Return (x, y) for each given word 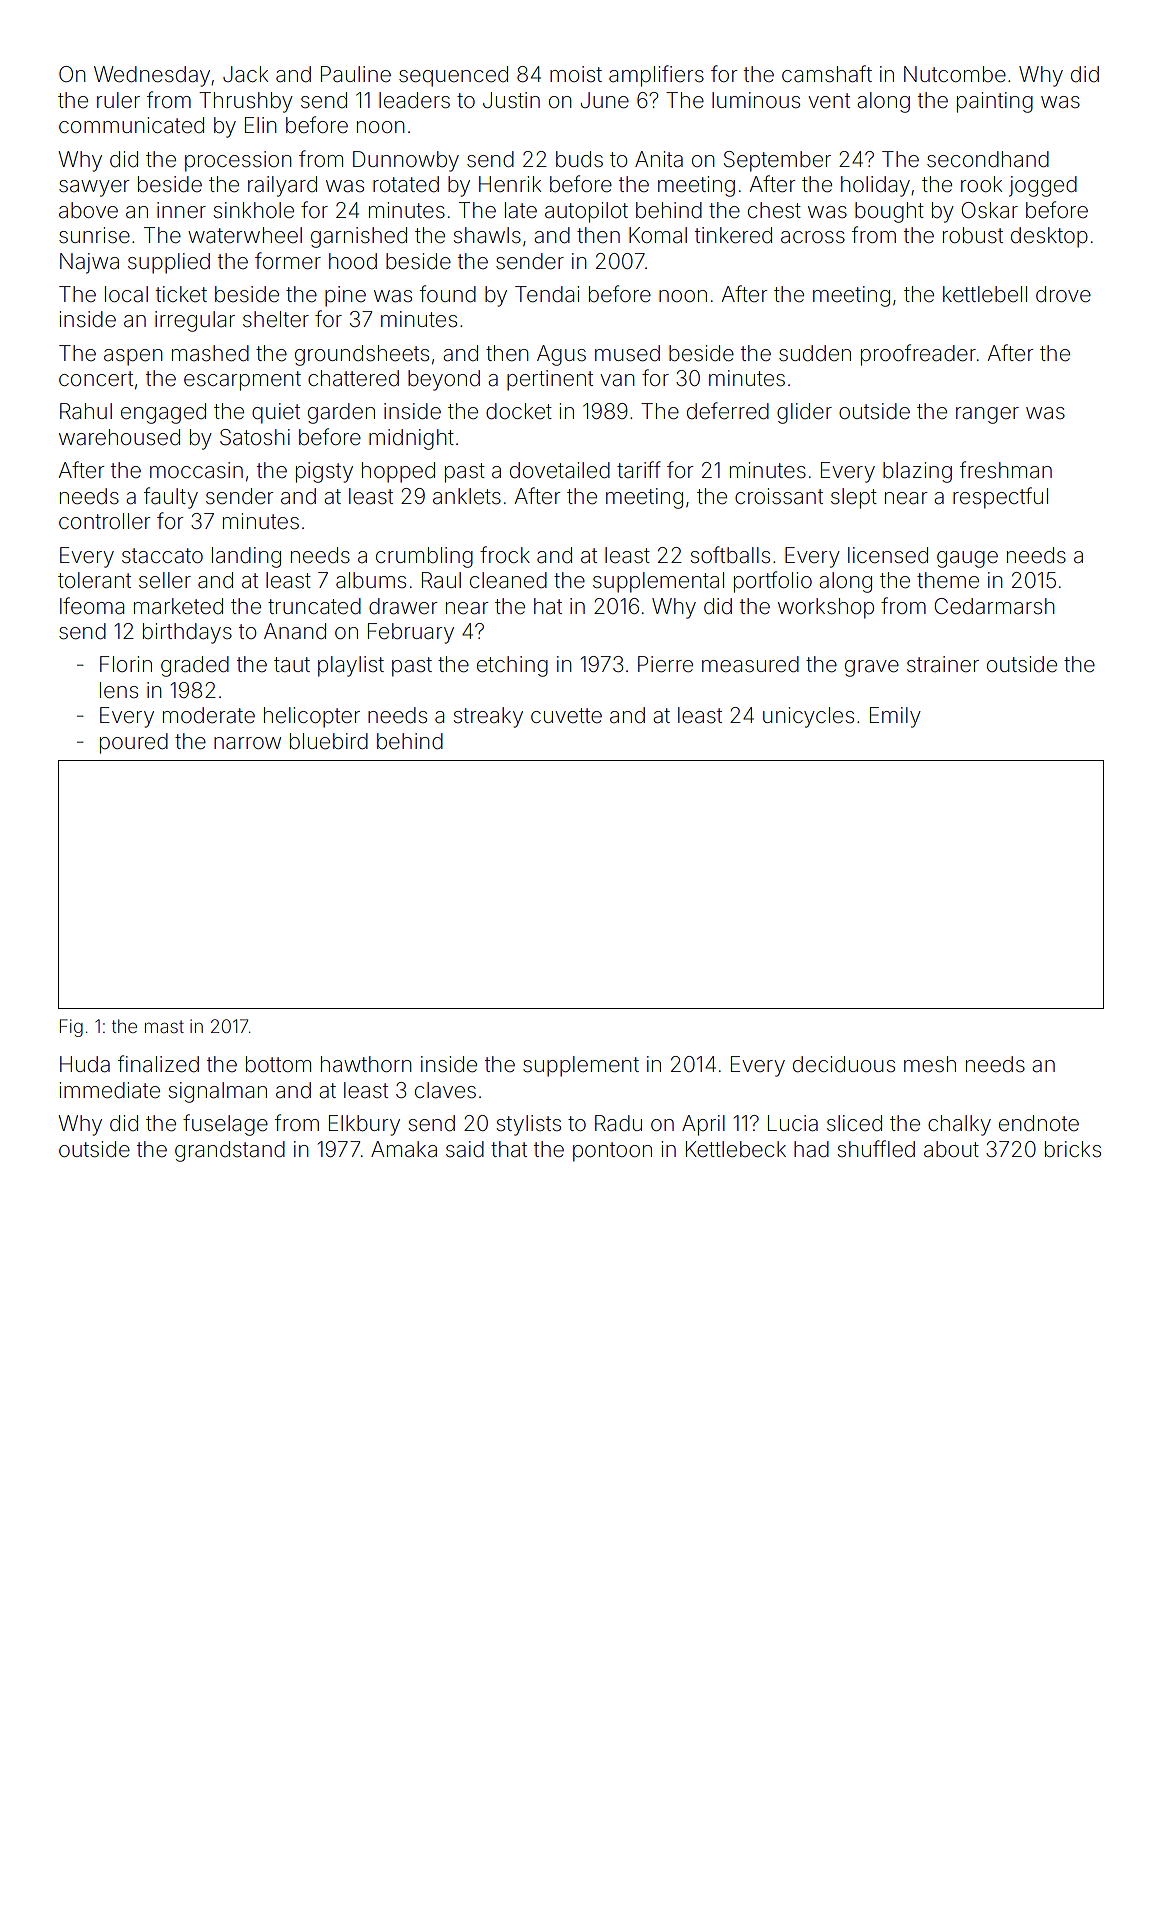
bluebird (329, 741)
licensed (888, 555)
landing (246, 557)
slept (854, 498)
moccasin (196, 470)
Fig (71, 1028)
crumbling (424, 557)
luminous (756, 100)
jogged (1043, 186)
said (465, 1149)
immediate (110, 1090)
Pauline (356, 74)
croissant (779, 496)
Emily (895, 717)
